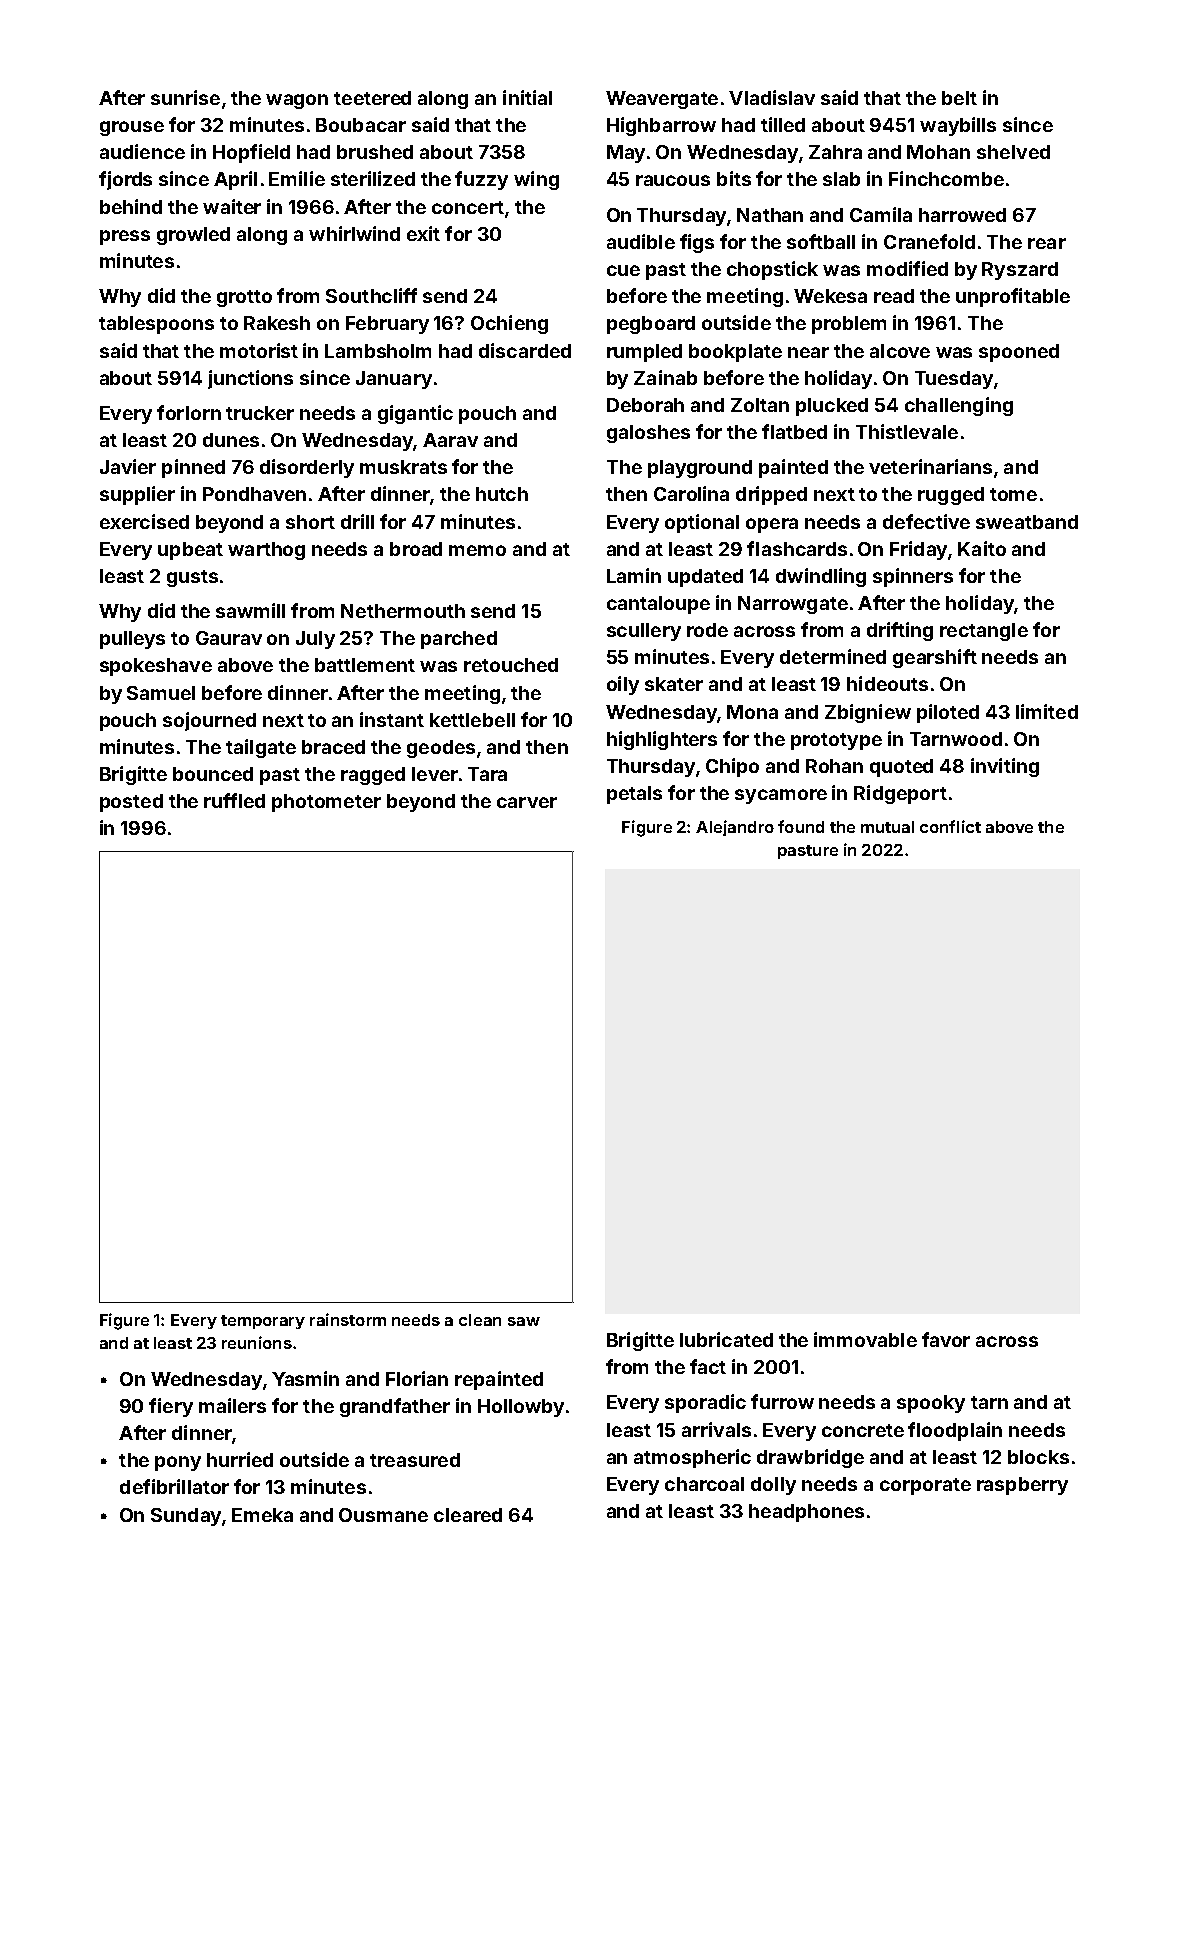 This image has height=1941, width=1179. What do you see at coordinates (395, 1407) in the image?
I see `grandfather` at bounding box center [395, 1407].
